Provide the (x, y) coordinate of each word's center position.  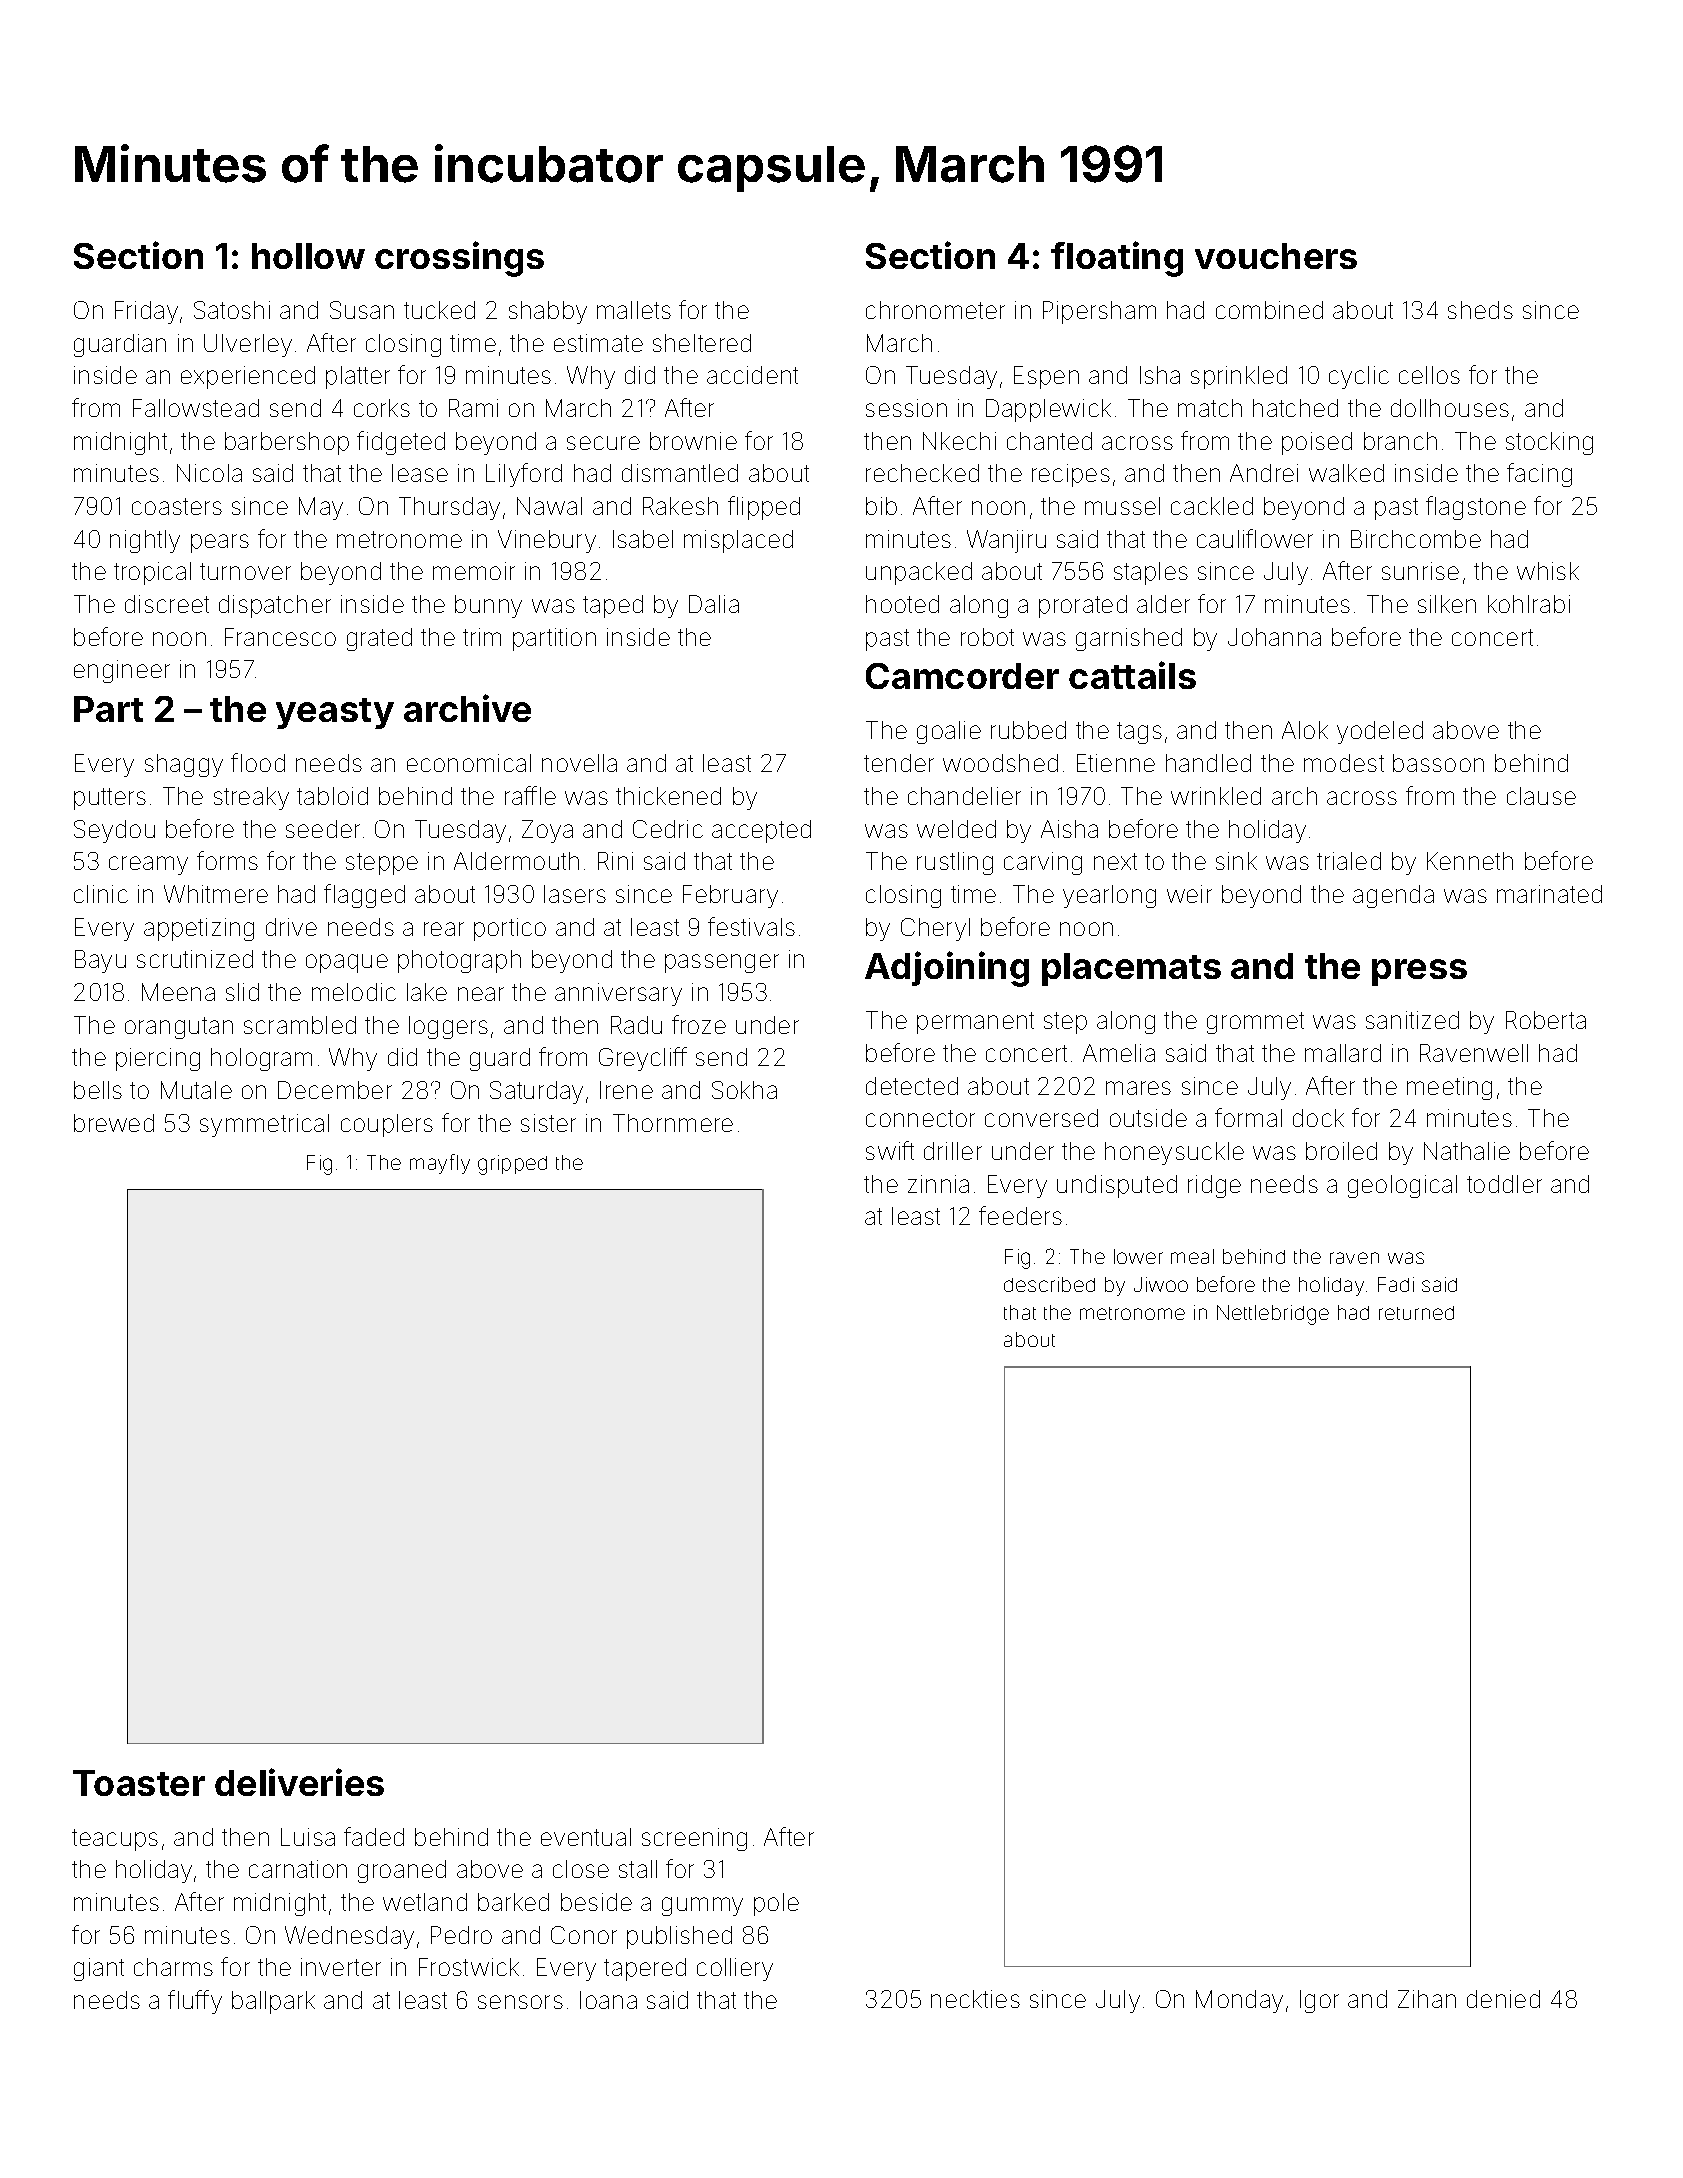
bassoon (1438, 763)
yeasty (335, 713)
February (730, 896)
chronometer (935, 310)
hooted (902, 604)
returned (1416, 1313)
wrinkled (1216, 796)
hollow (308, 256)
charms (173, 1967)
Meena (178, 992)
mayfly (440, 1164)
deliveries (299, 1782)
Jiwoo (1161, 1284)
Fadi (1396, 1284)
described (1049, 1284)
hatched (1295, 408)
